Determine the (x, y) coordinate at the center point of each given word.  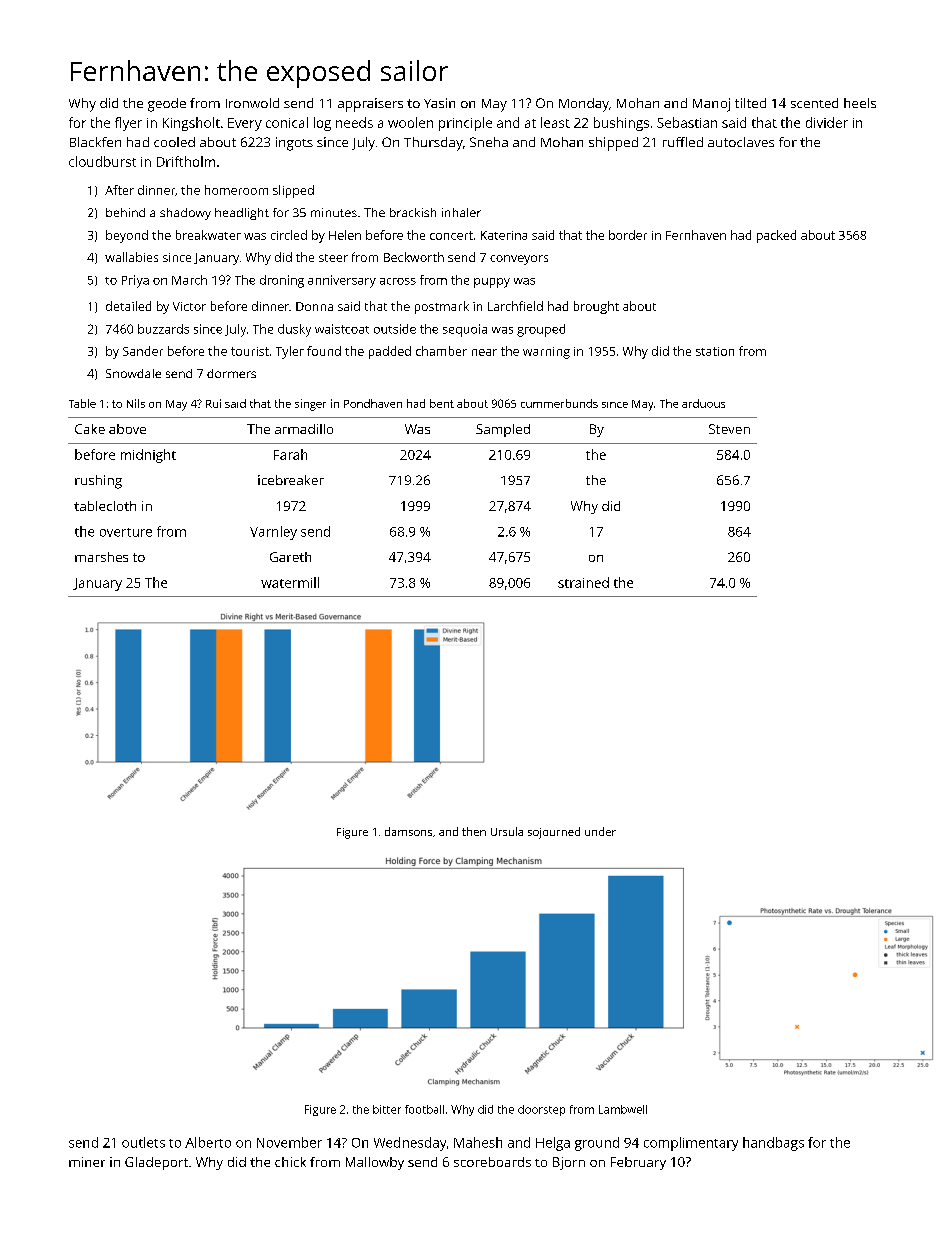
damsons (408, 831)
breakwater (208, 235)
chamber (441, 351)
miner (87, 1162)
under (600, 831)
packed (776, 236)
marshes (101, 557)
